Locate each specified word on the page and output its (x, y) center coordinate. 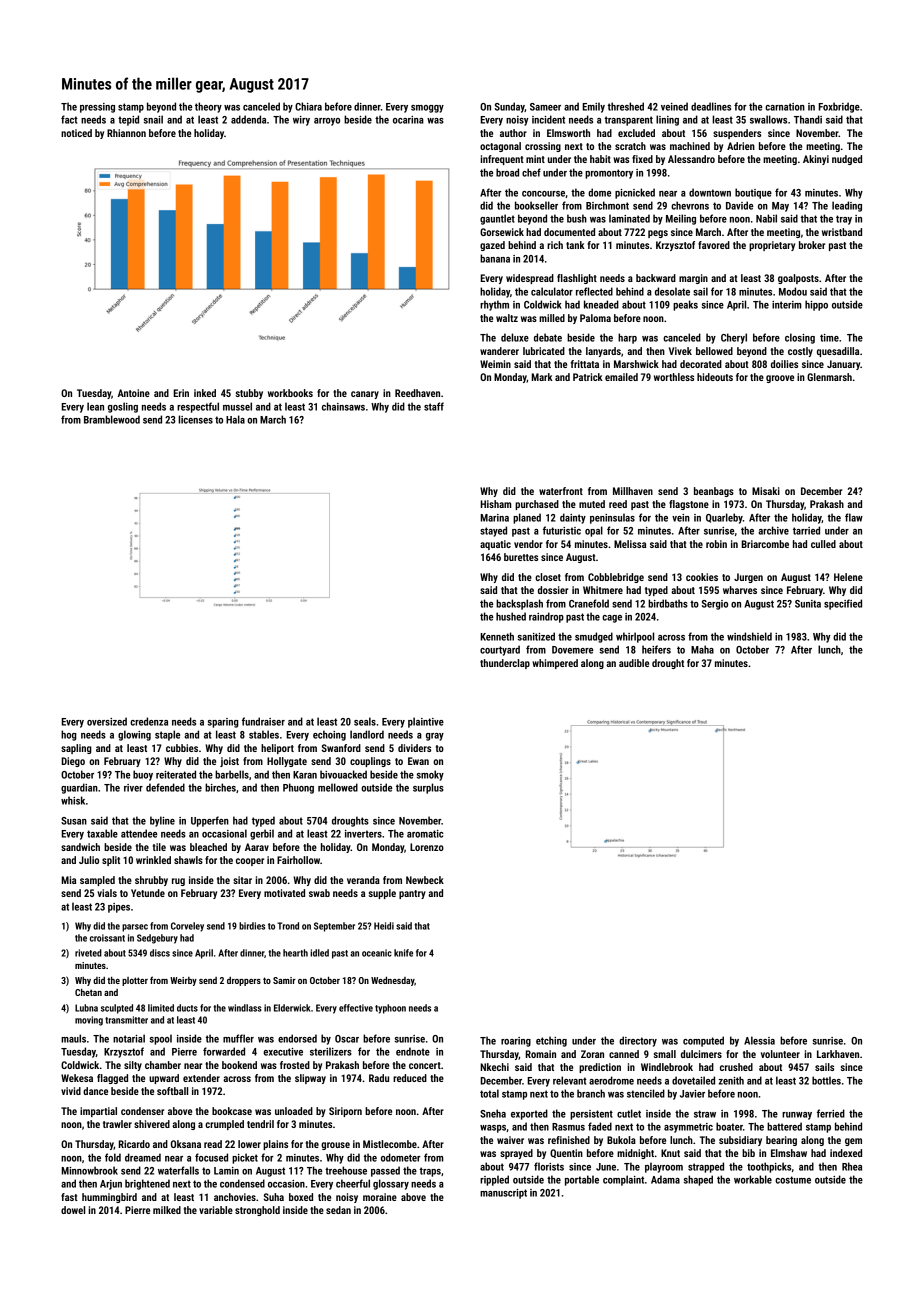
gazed (492, 246)
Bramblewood (112, 419)
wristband (842, 232)
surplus (428, 788)
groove (780, 379)
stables (264, 734)
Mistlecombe (390, 1144)
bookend (239, 1065)
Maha (702, 649)
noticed (76, 133)
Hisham (495, 504)
